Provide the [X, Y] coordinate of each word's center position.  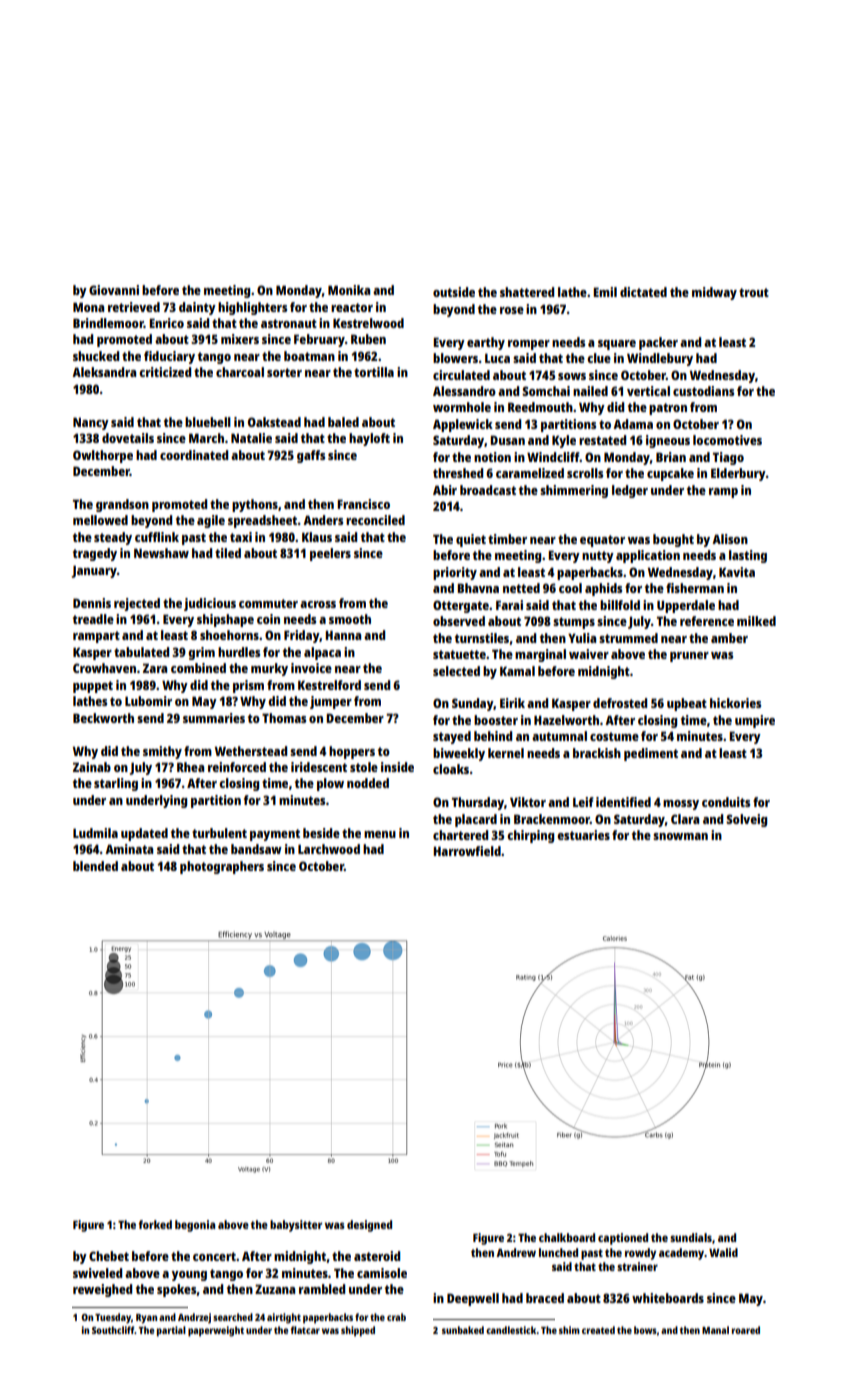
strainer [637, 1266]
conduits [726, 802]
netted [521, 588]
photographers [222, 867]
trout [754, 292]
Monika [349, 290]
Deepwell [473, 1299]
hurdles [239, 652]
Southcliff [113, 1330]
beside [321, 833]
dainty [197, 308]
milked [756, 621]
